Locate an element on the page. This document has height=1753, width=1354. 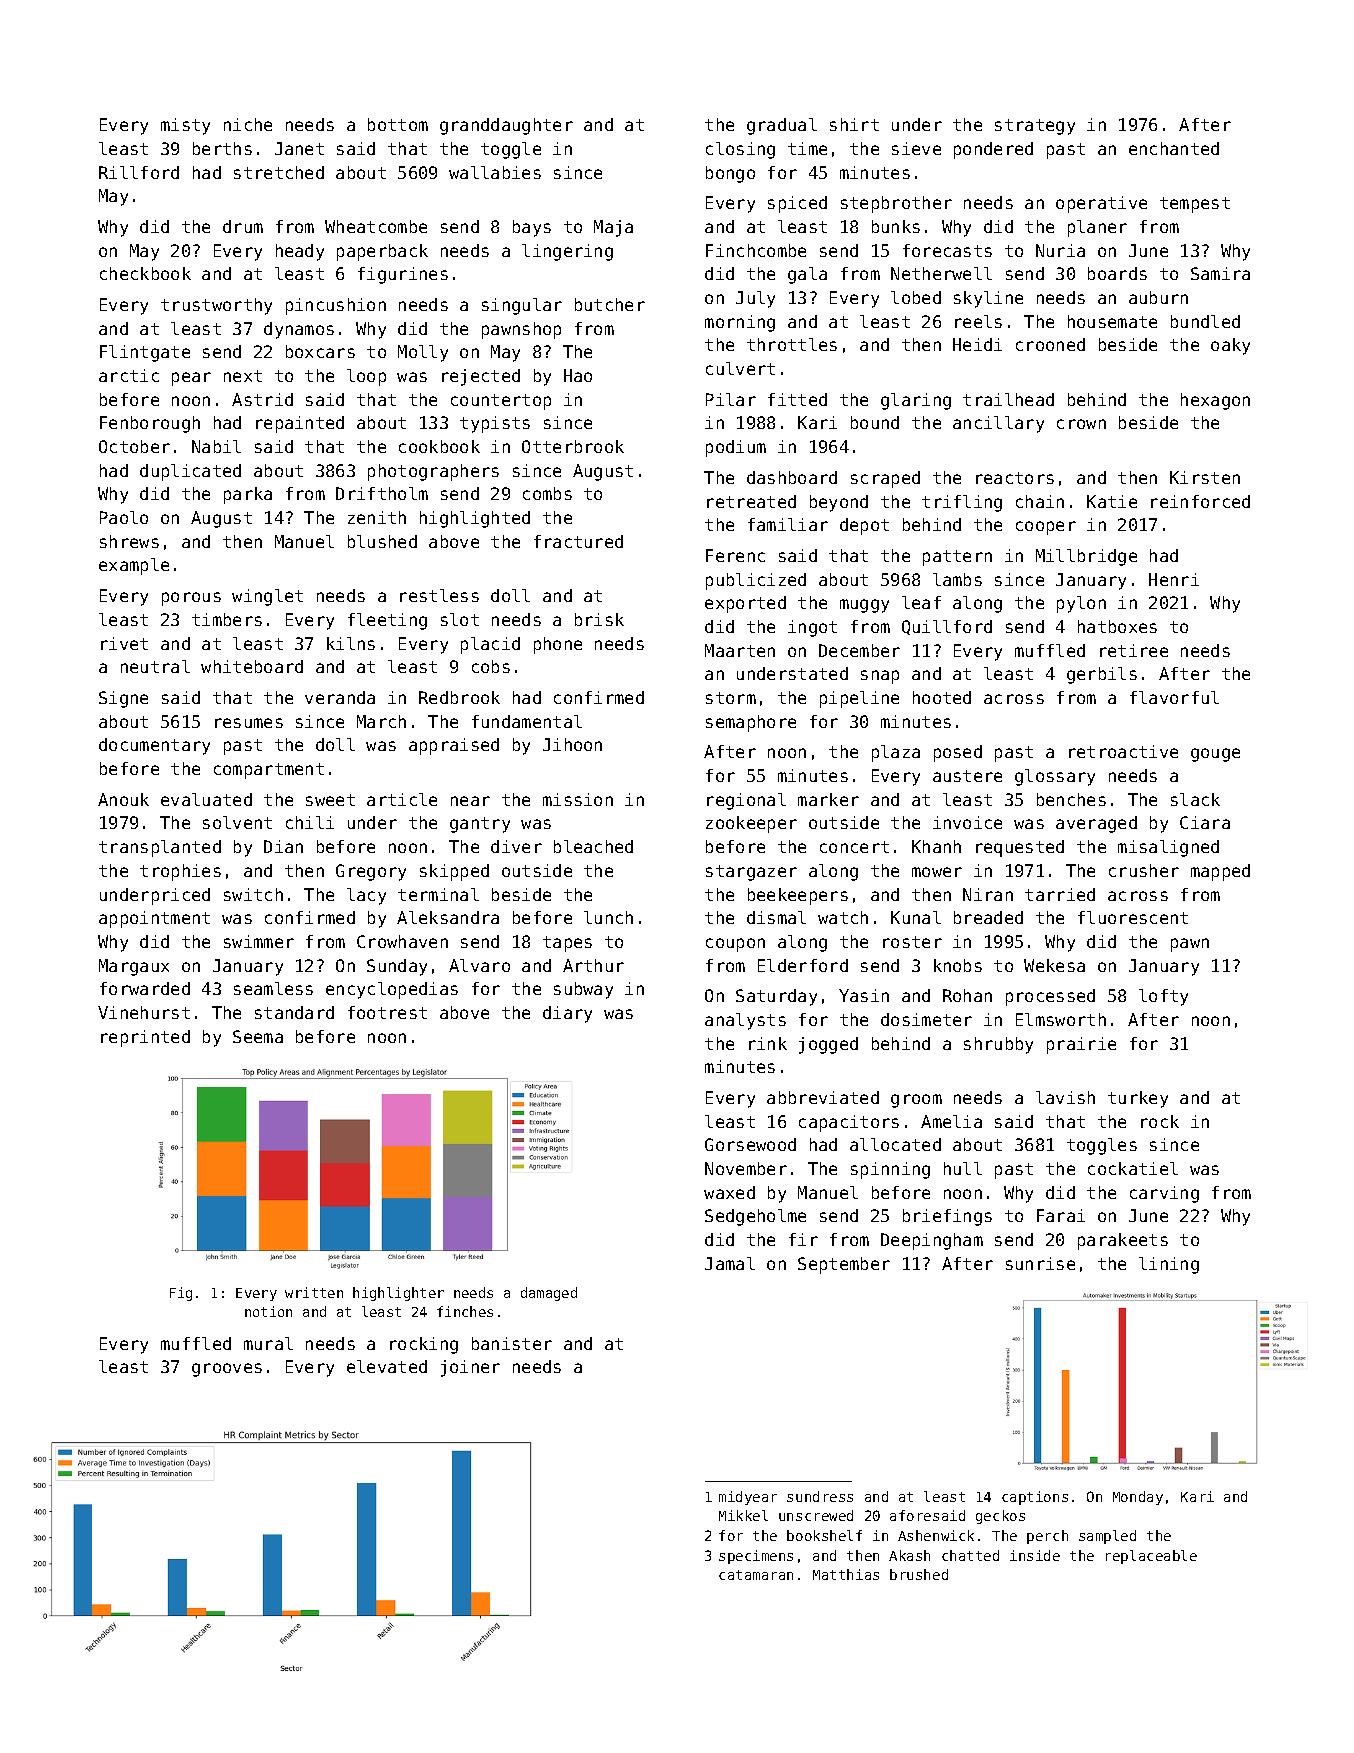
catamaran is located at coordinates (756, 1575).
